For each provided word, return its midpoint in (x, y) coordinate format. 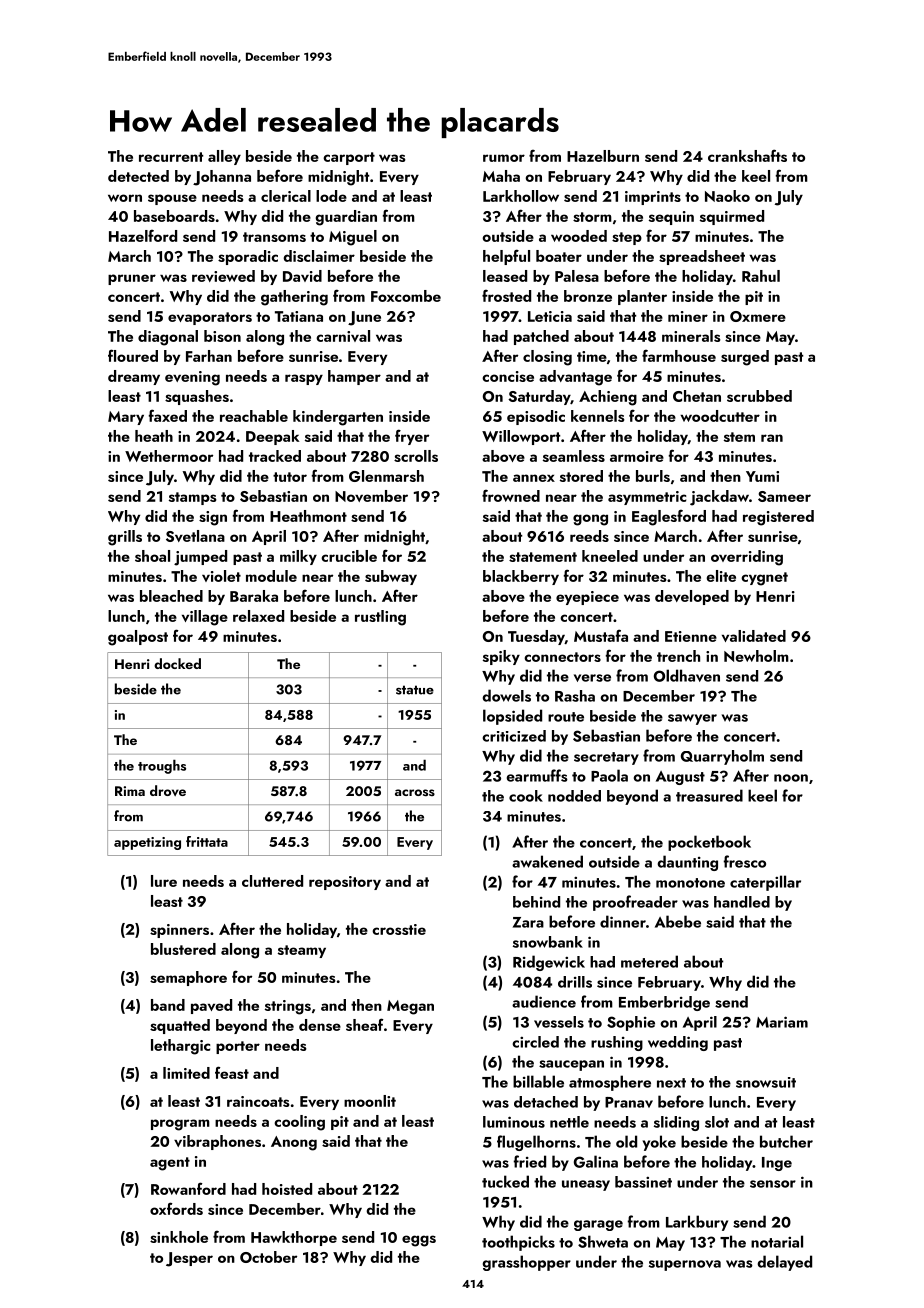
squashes (197, 397)
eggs (419, 1241)
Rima (130, 791)
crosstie (399, 929)
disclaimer (319, 256)
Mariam (782, 1022)
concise (508, 376)
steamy (302, 951)
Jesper (189, 1259)
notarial (777, 1241)
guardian (346, 218)
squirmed (732, 217)
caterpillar (765, 883)
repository (345, 883)
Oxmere (758, 316)
